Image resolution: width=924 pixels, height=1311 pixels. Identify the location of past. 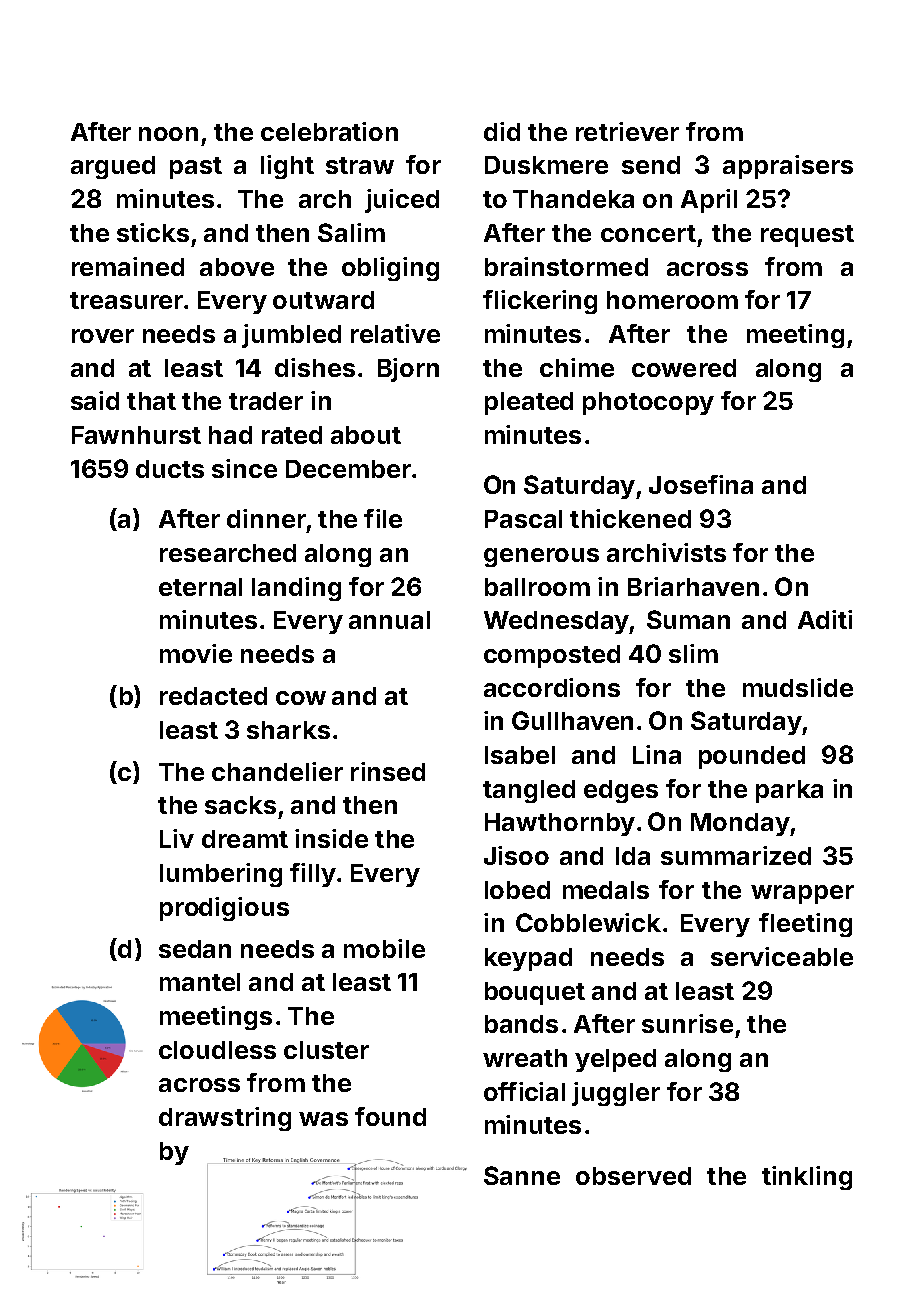
(196, 168).
